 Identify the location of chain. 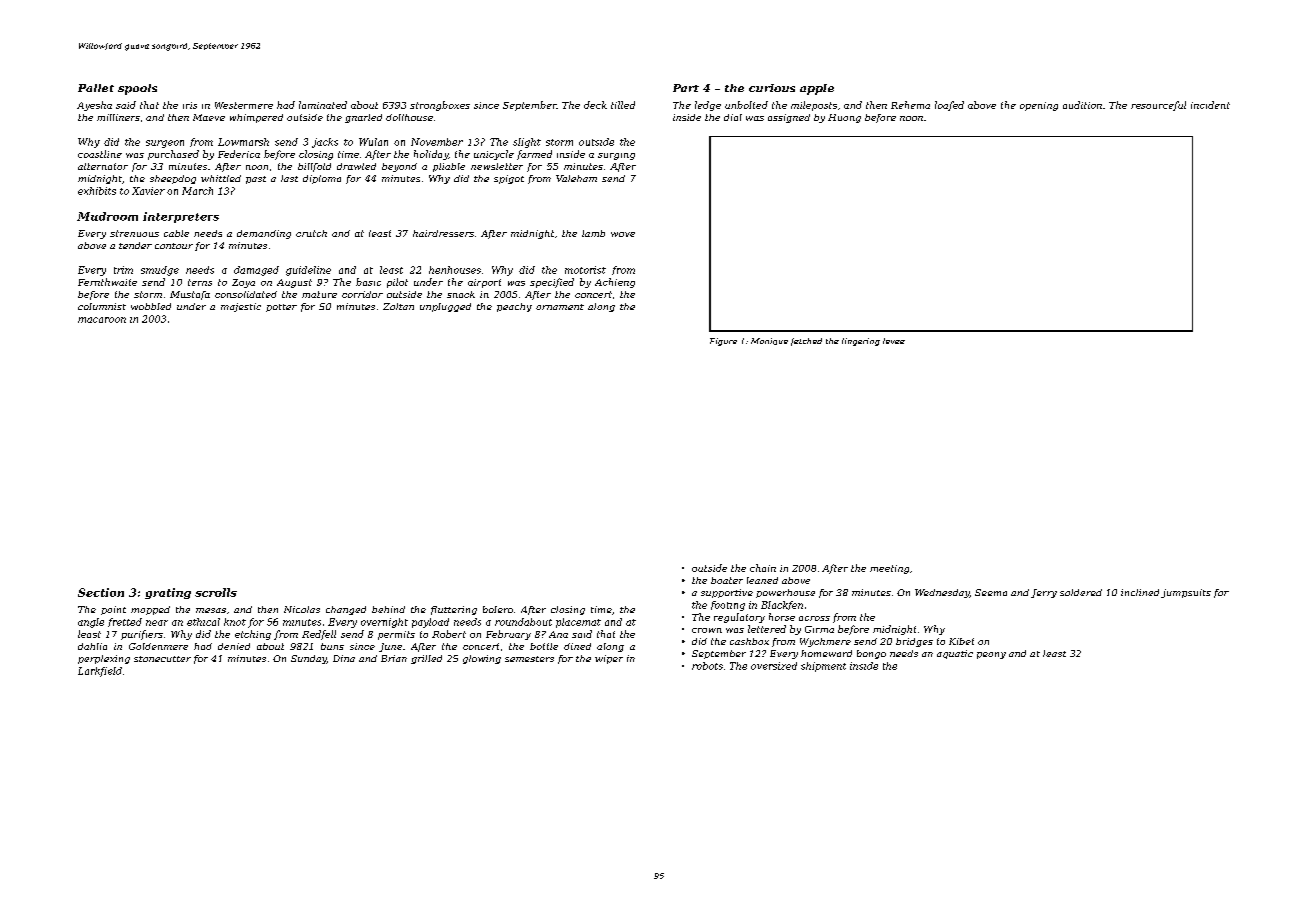
(763, 568).
